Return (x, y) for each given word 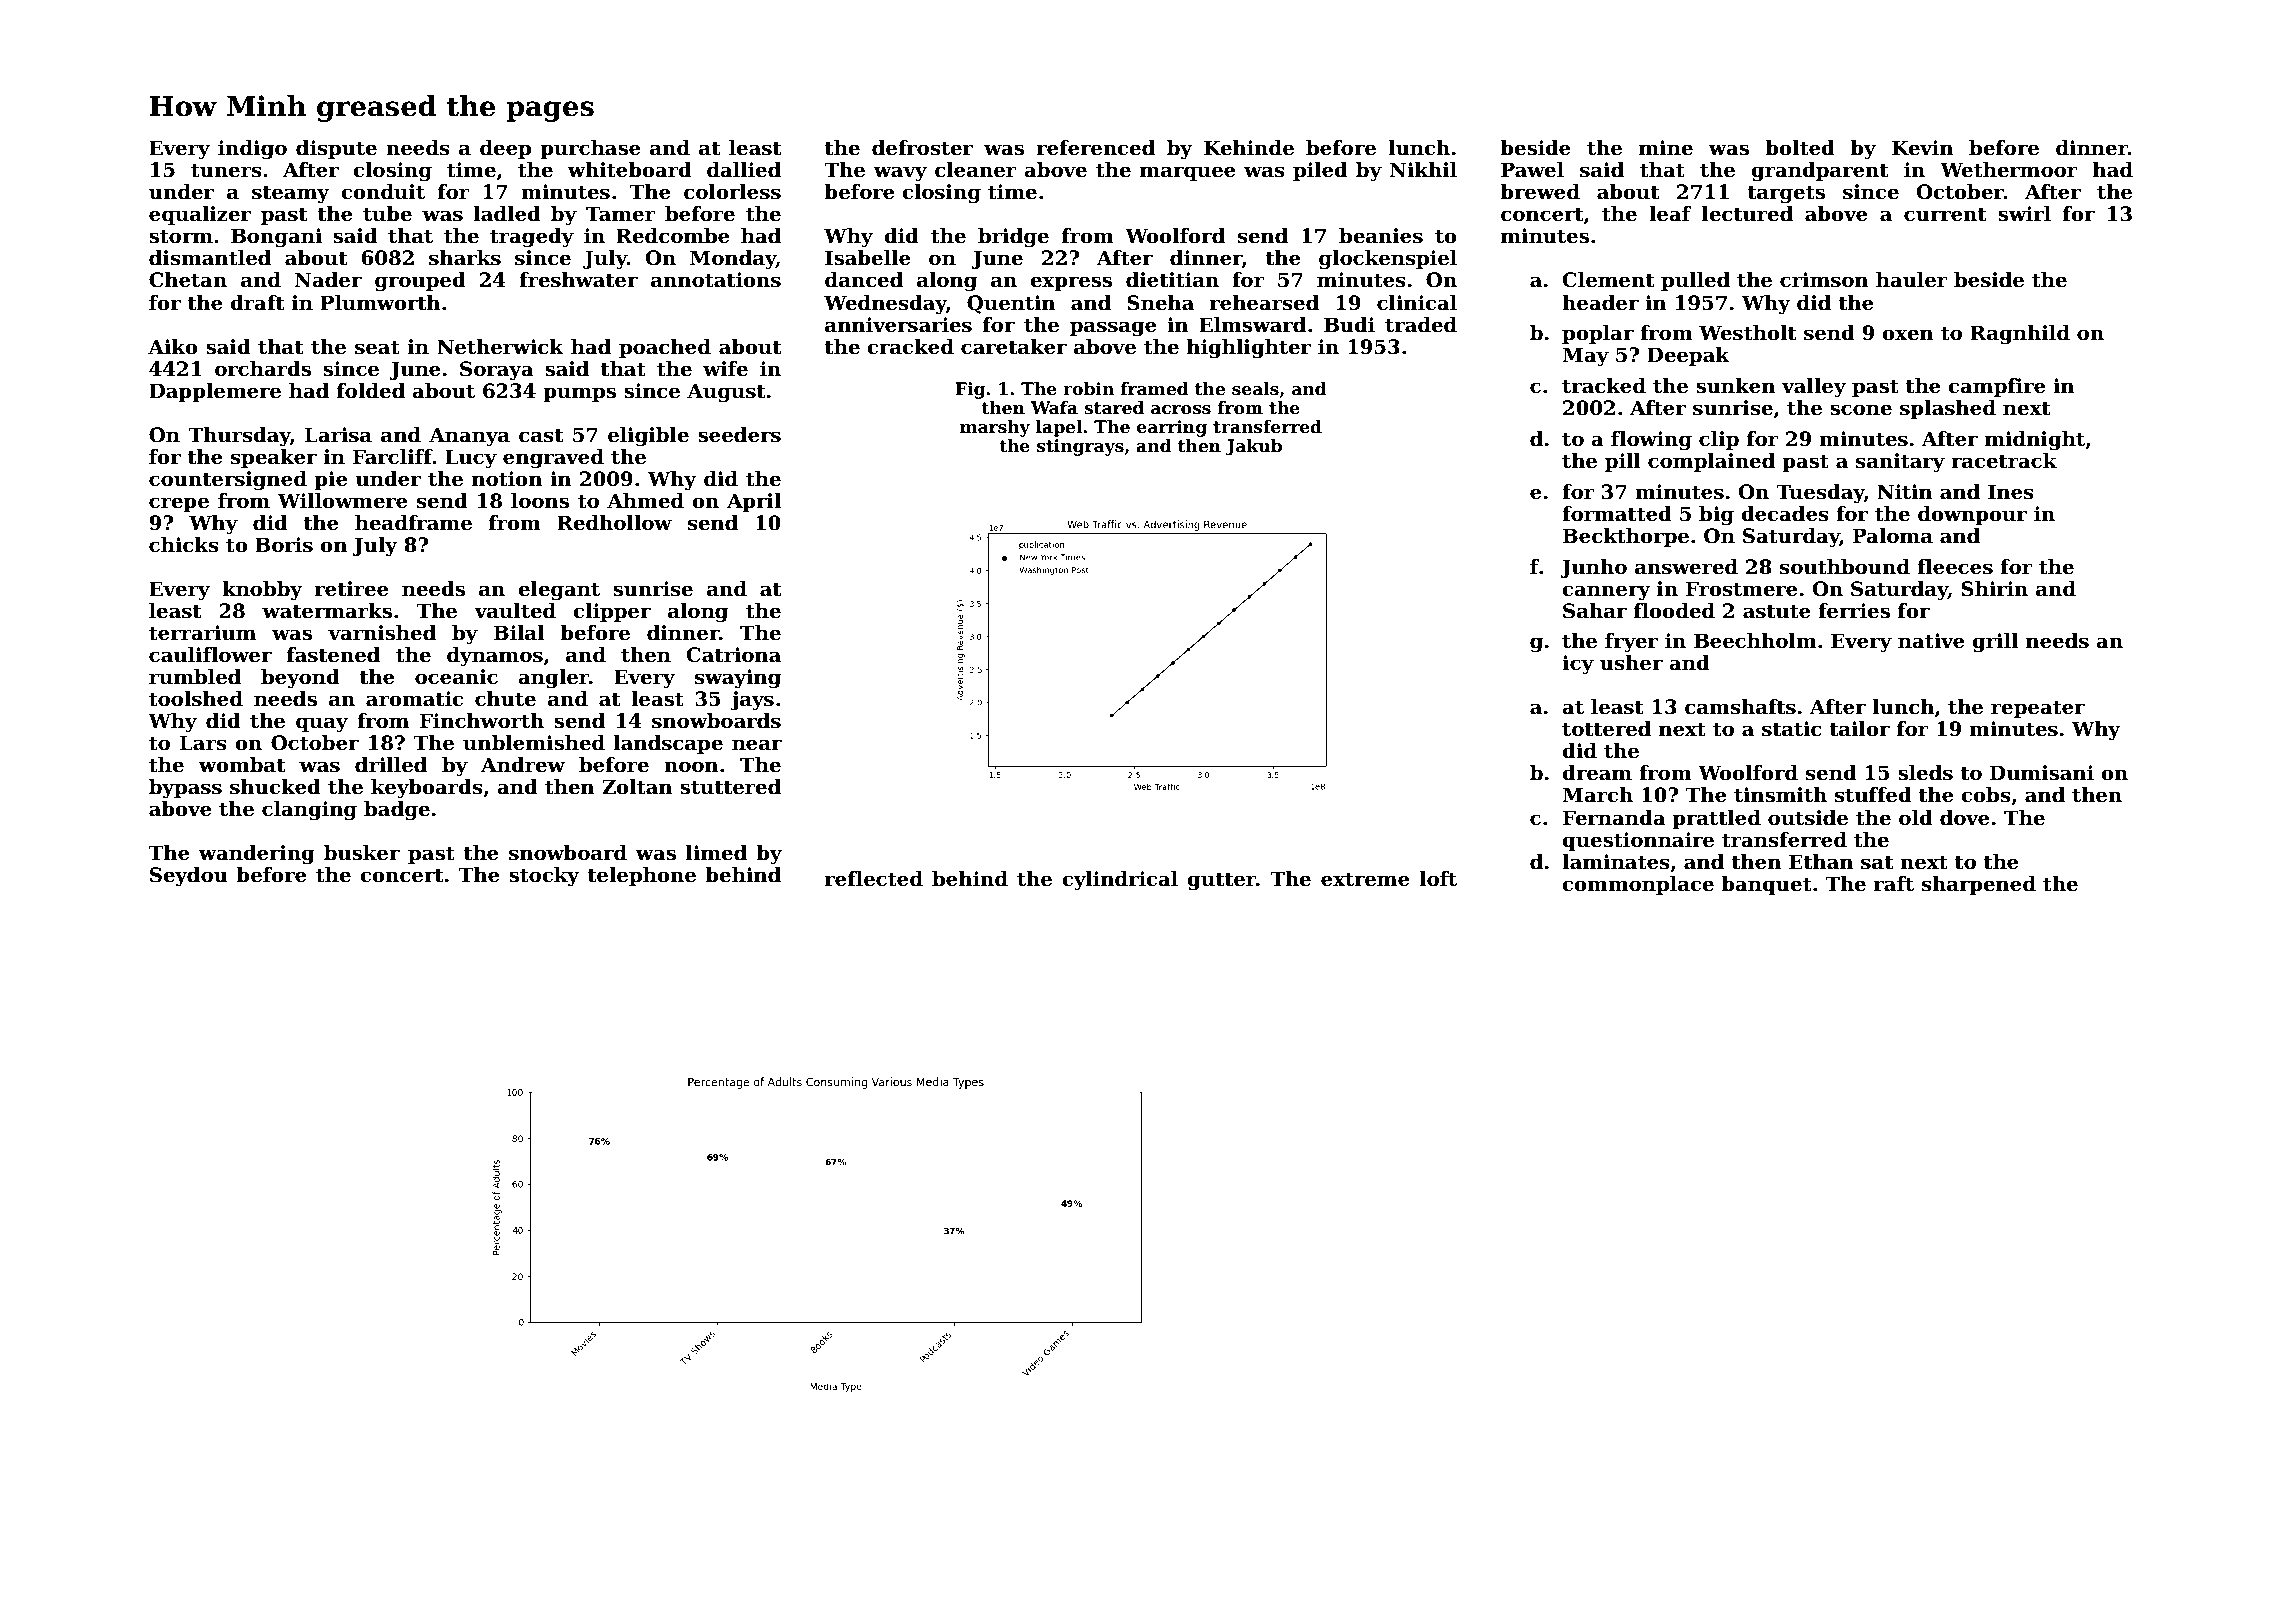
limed (716, 853)
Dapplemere (215, 392)
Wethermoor (2009, 170)
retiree (352, 589)
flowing (1651, 441)
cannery (1606, 593)
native (1931, 641)
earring (1172, 428)
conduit (383, 192)
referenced (1096, 148)
